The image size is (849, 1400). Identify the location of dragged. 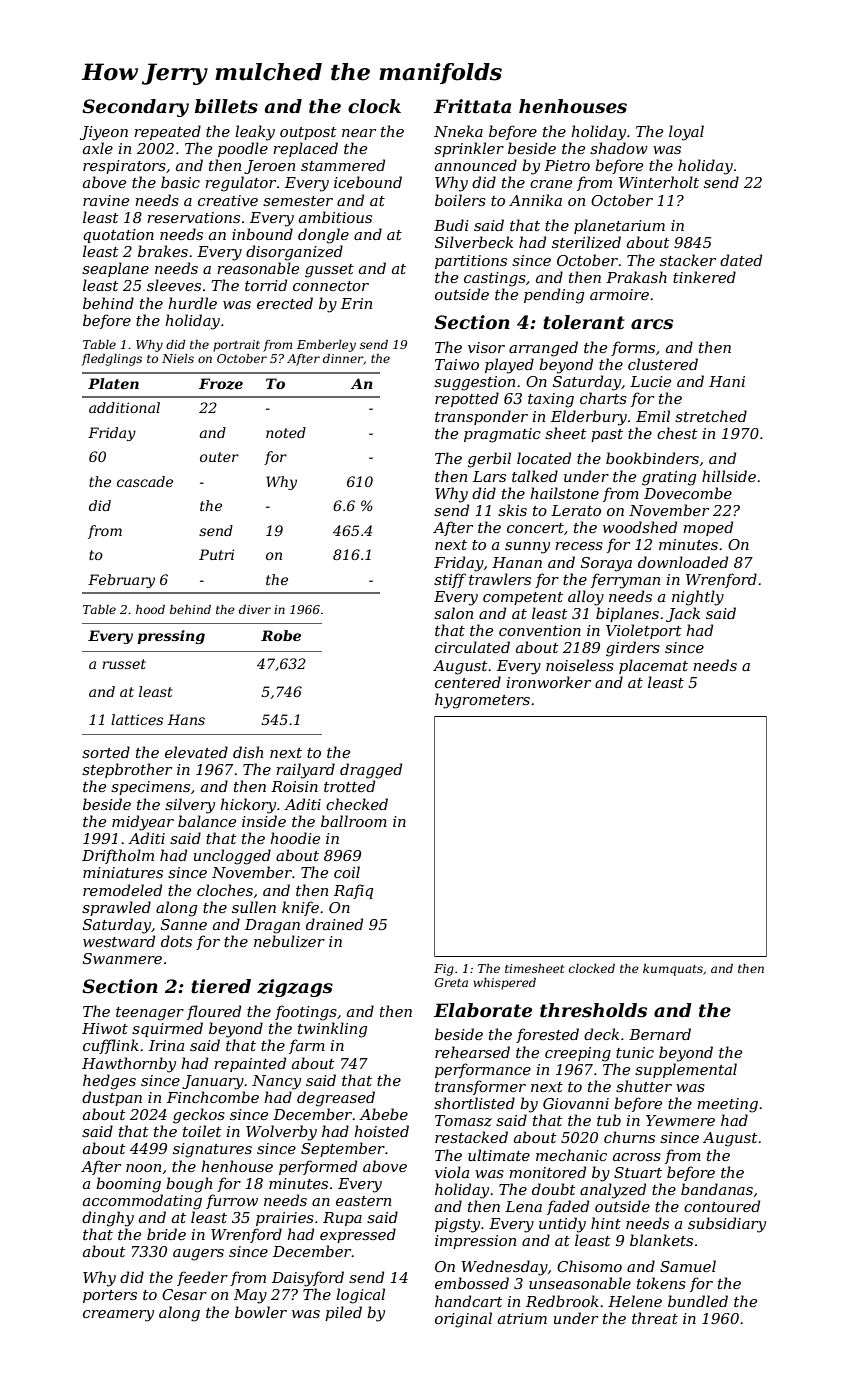
(371, 771).
